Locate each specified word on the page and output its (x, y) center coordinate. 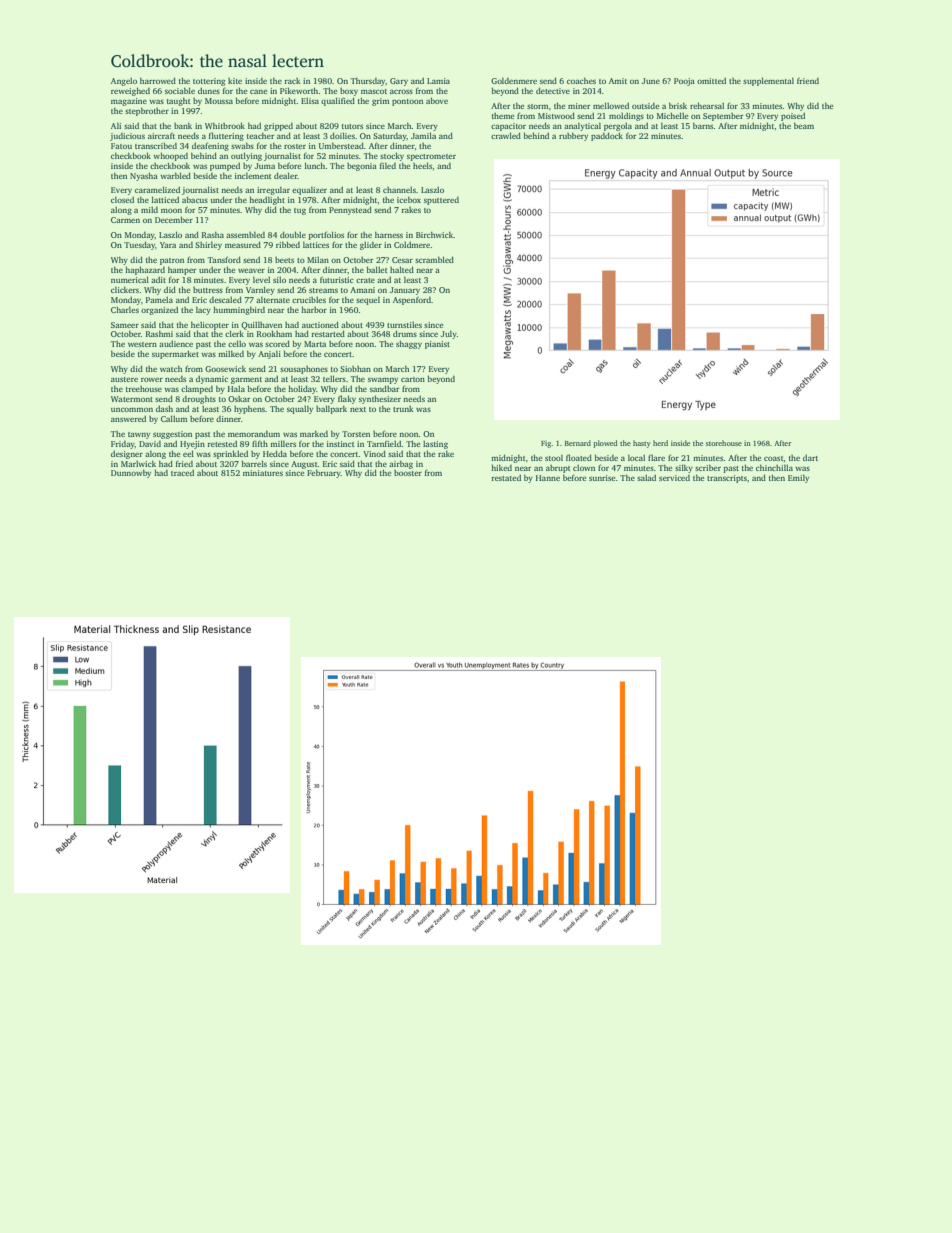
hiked (501, 467)
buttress (208, 290)
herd (660, 443)
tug (300, 211)
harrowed (158, 80)
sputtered (441, 201)
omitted (711, 81)
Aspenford (412, 300)
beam (804, 126)
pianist (437, 345)
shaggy (409, 344)
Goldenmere (514, 81)
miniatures (263, 473)
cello (237, 343)
